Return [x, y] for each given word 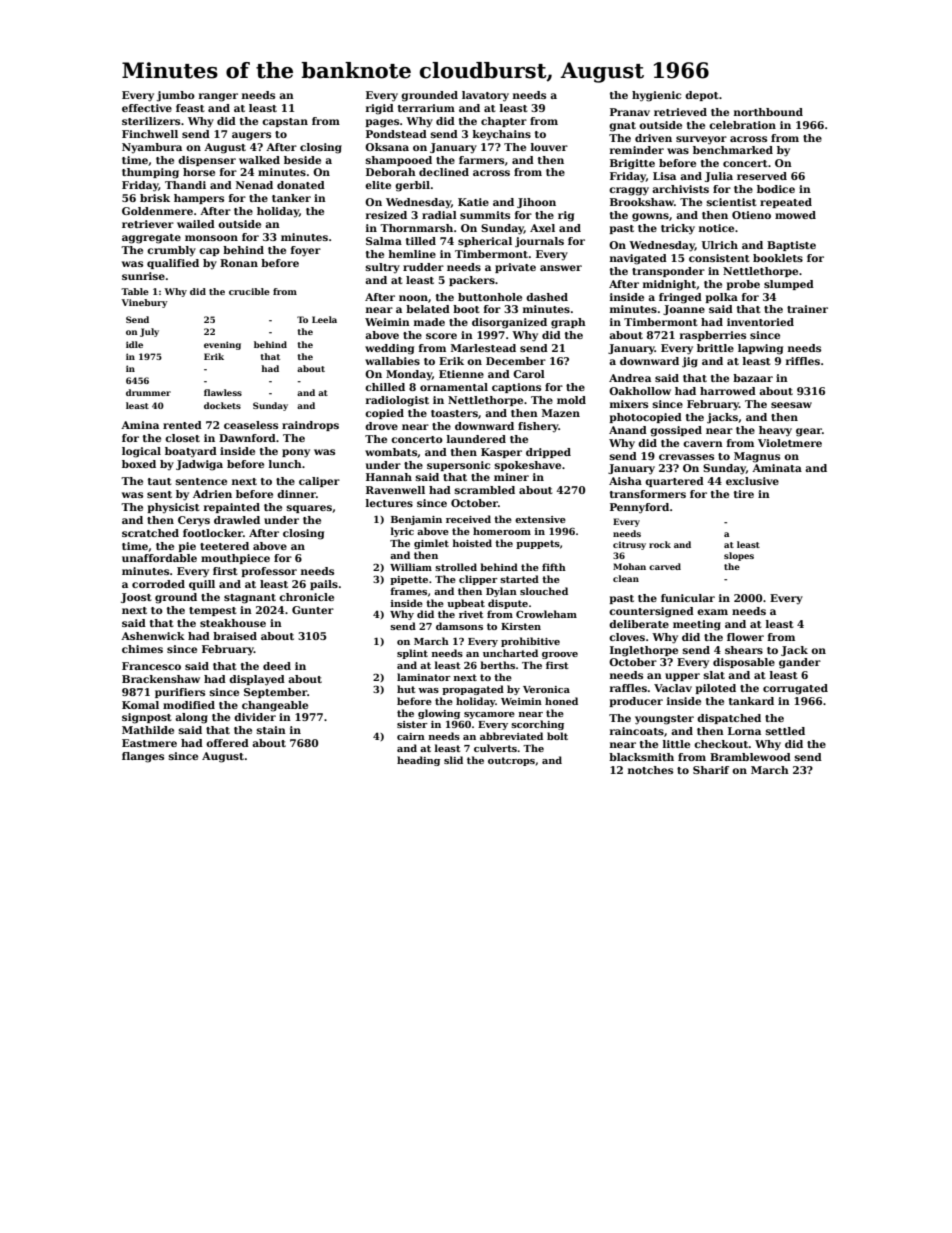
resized [386, 215]
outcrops [511, 761]
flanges [143, 757]
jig [690, 362]
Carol [529, 374]
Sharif [711, 770]
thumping [150, 173]
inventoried [760, 322]
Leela [324, 319]
